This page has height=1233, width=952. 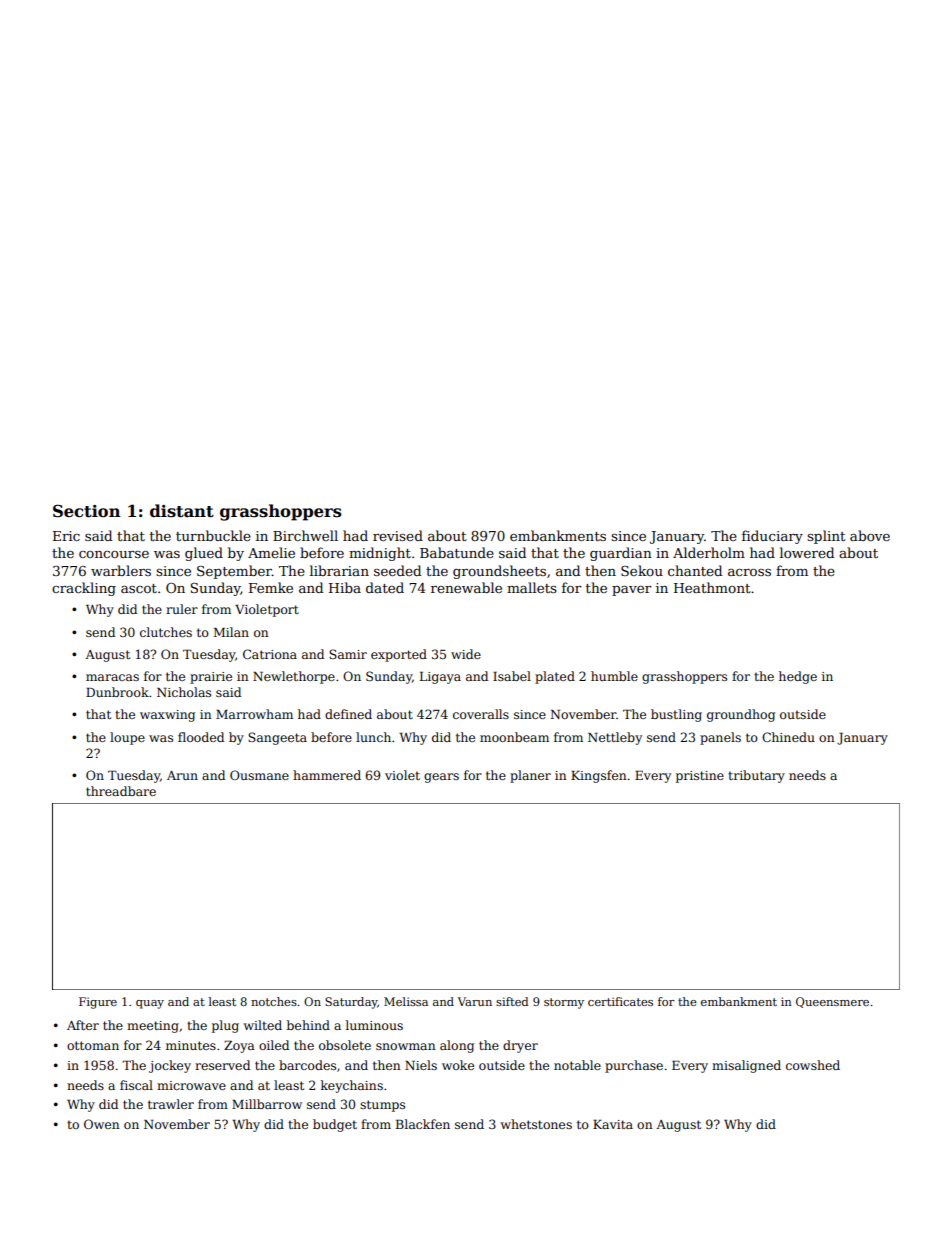 What do you see at coordinates (870, 535) in the page?
I see `above` at bounding box center [870, 535].
